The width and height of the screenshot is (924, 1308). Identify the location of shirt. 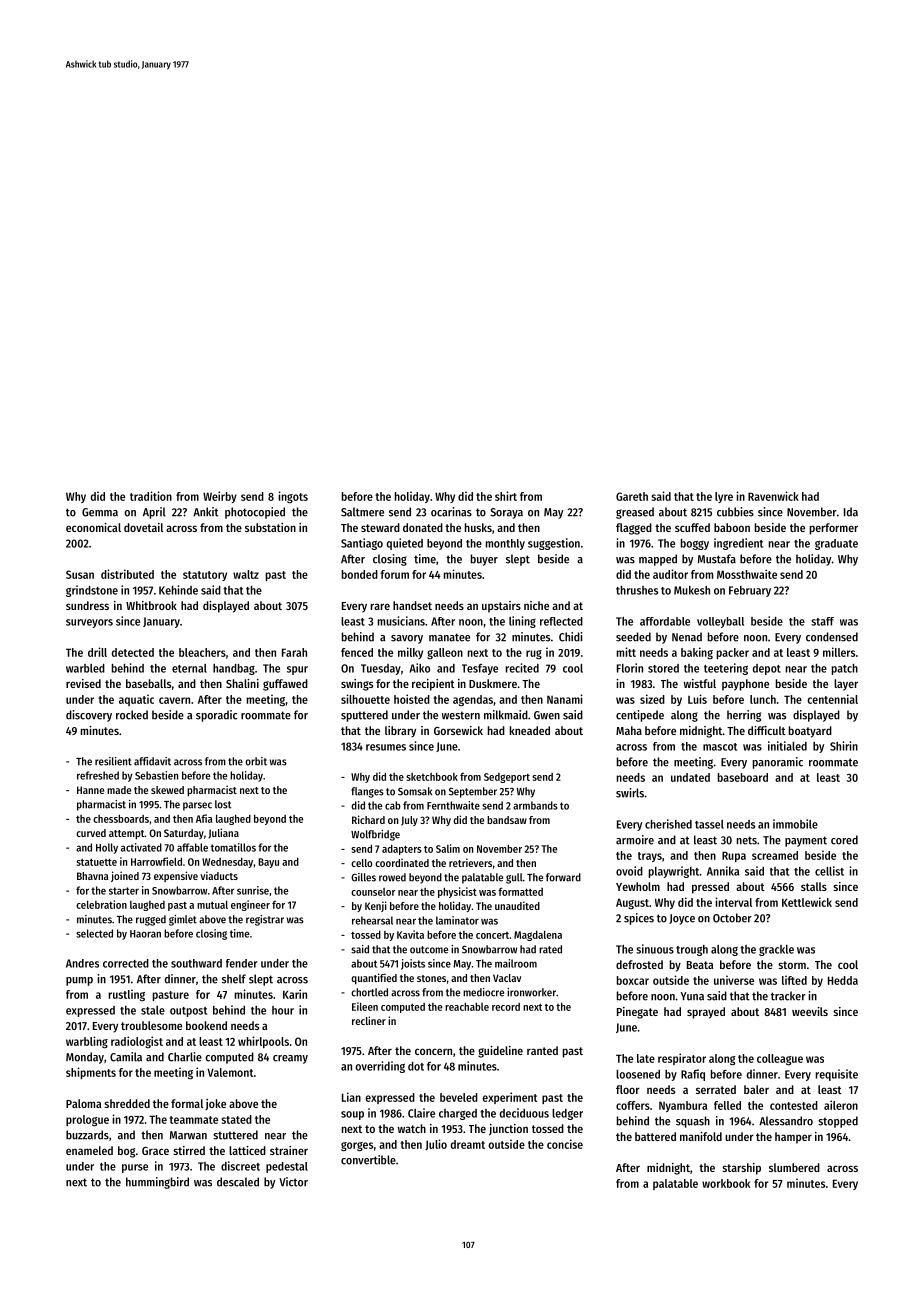
(506, 496).
